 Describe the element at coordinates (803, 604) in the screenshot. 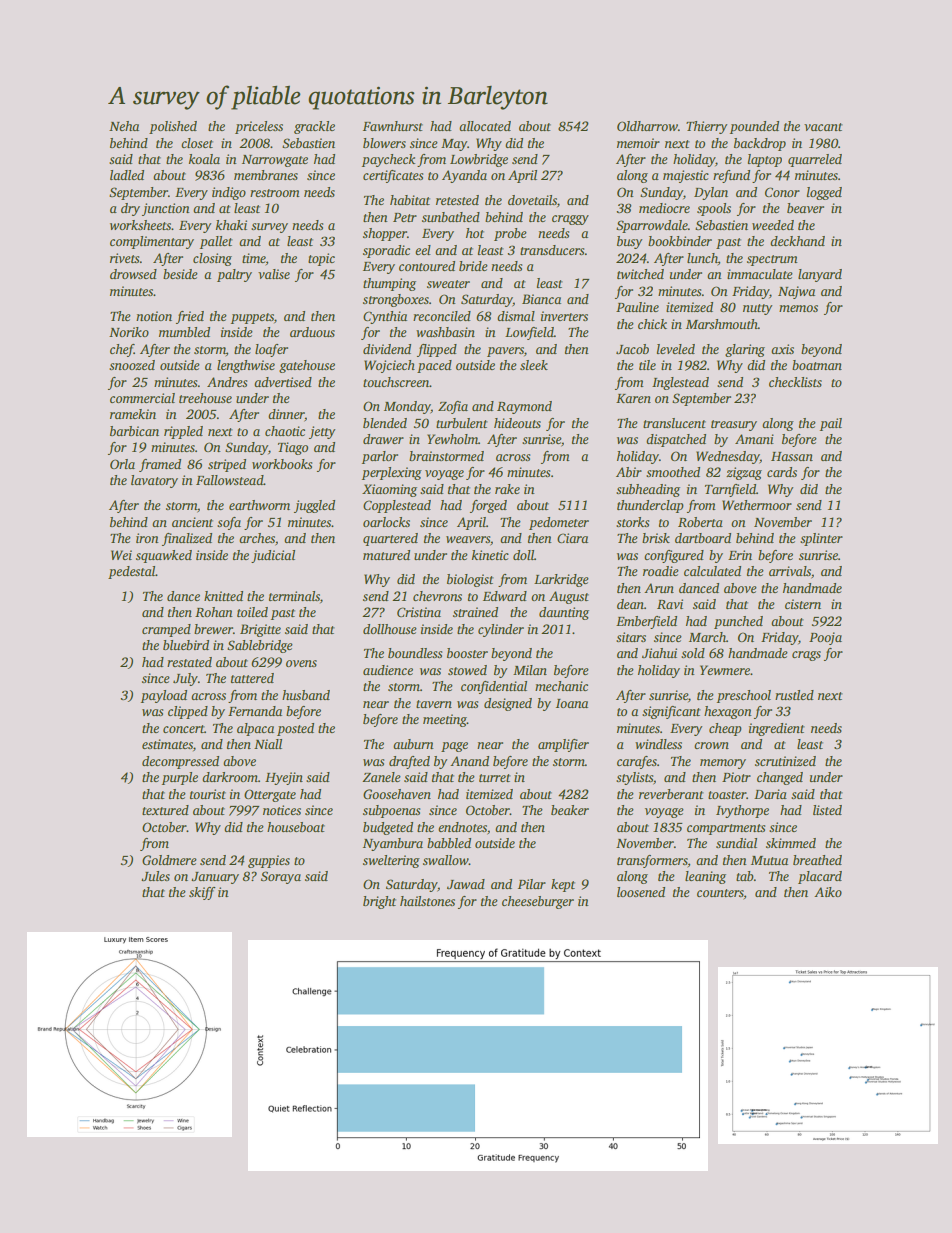

I see `cistern` at that location.
